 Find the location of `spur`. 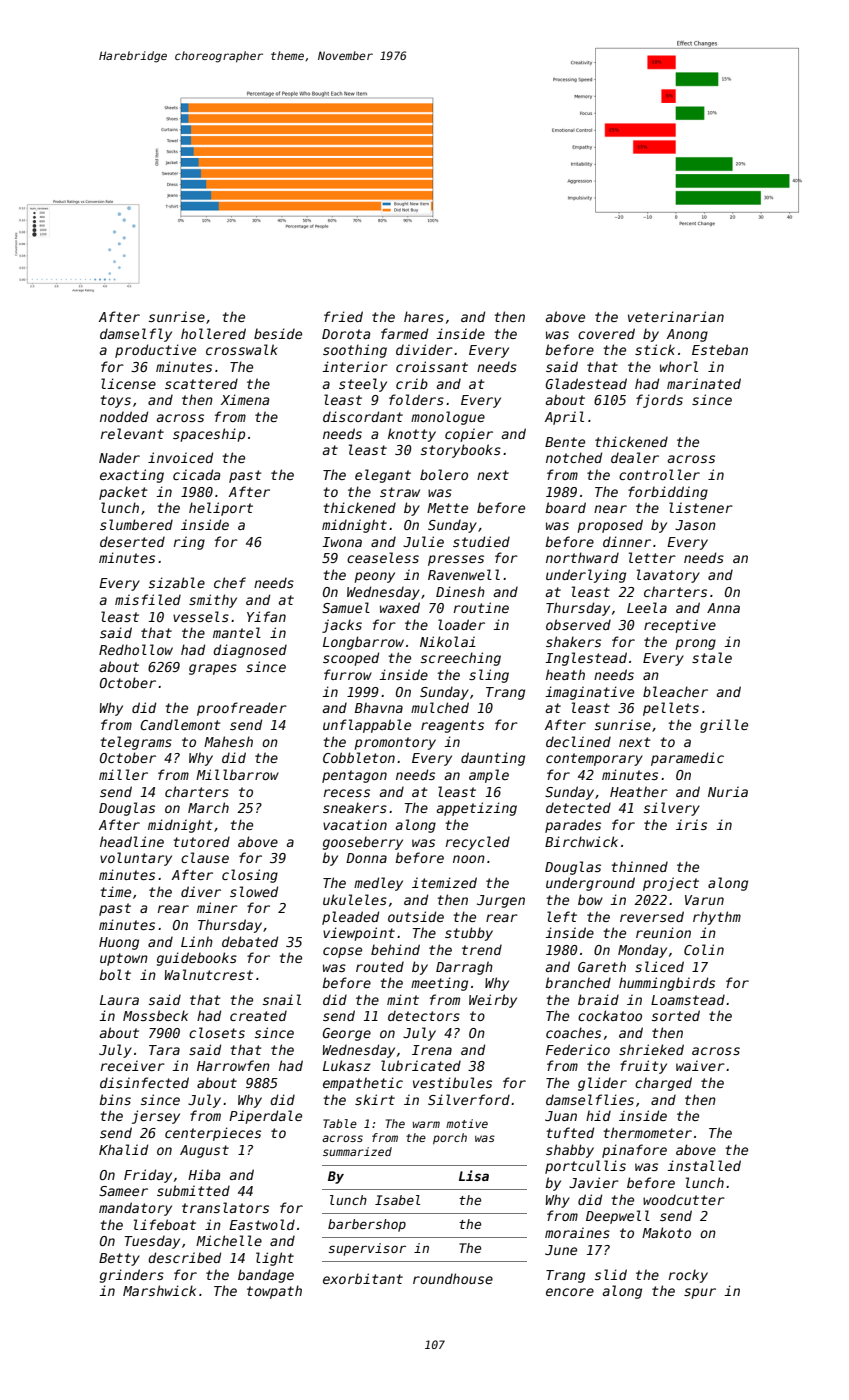

spur is located at coordinates (700, 1293).
